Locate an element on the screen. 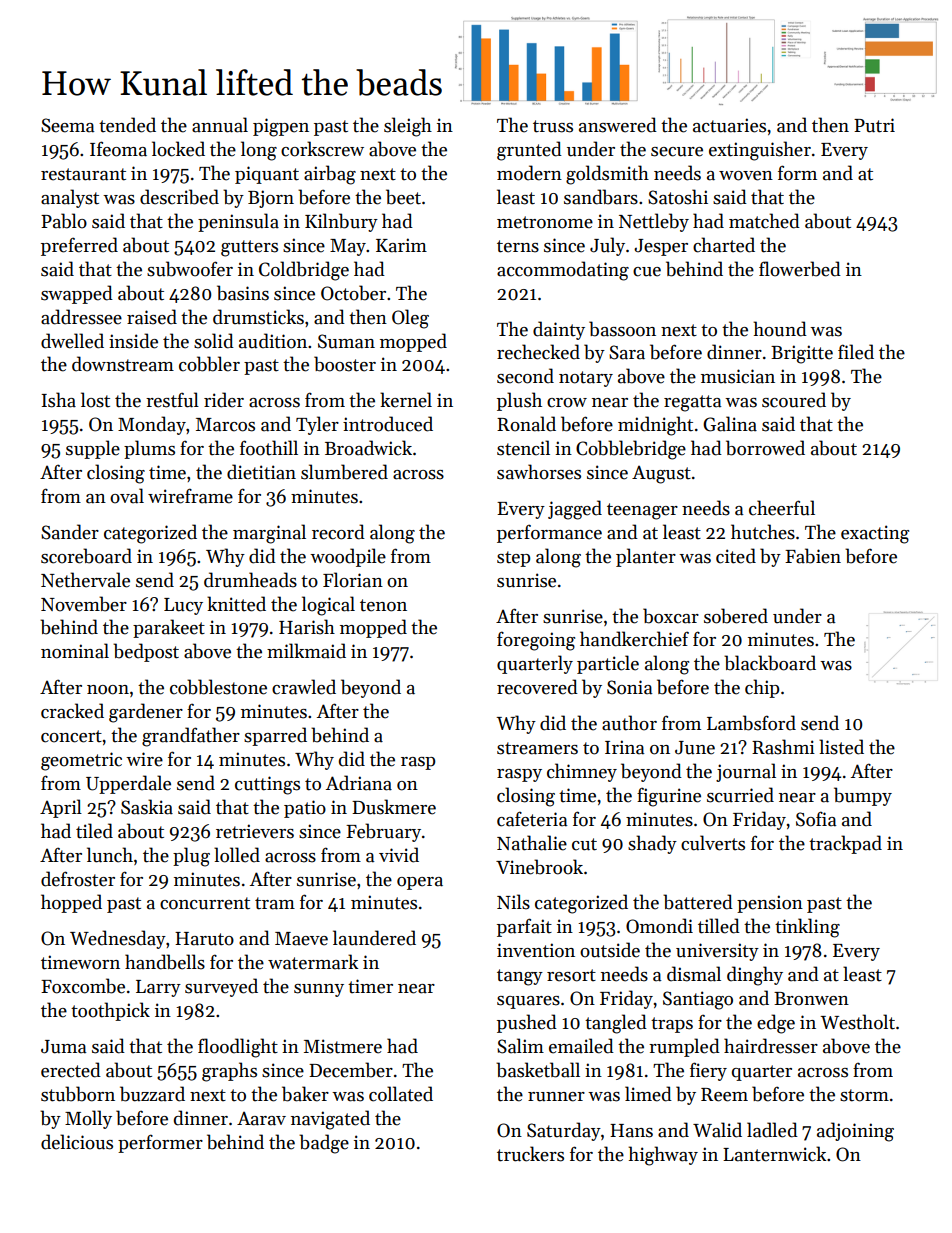 This screenshot has height=1233, width=952. hopped is located at coordinates (71, 903).
